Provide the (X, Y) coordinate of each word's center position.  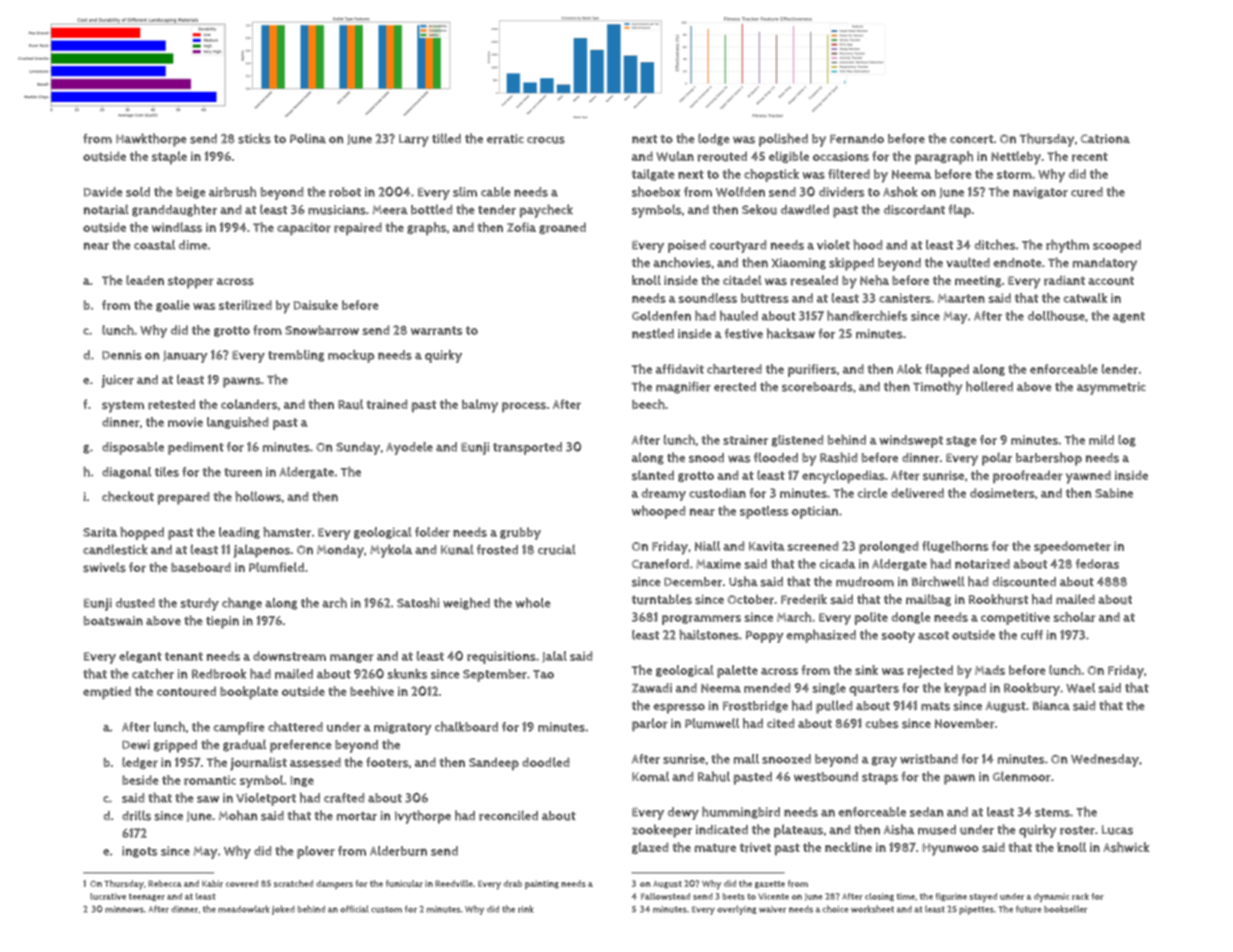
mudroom (865, 582)
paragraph (944, 158)
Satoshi (418, 603)
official (354, 909)
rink (525, 909)
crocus (546, 140)
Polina (308, 138)
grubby (520, 533)
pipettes (976, 910)
